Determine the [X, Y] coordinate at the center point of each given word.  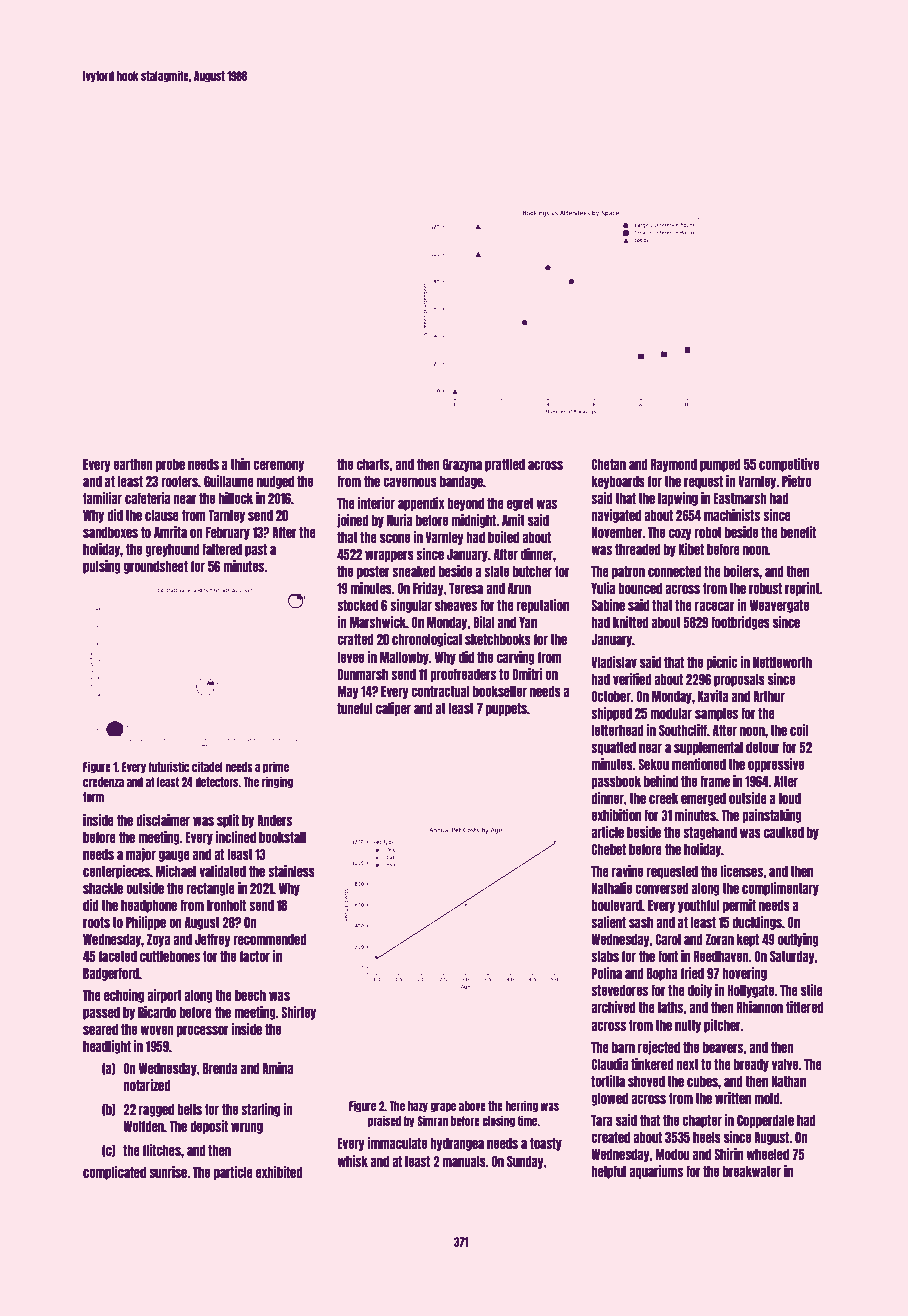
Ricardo [157, 1012]
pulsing [102, 567]
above [472, 1106]
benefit [798, 532]
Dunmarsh [362, 674]
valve [785, 1064]
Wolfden [143, 1126]
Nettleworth [782, 662]
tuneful [355, 708]
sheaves [456, 605]
